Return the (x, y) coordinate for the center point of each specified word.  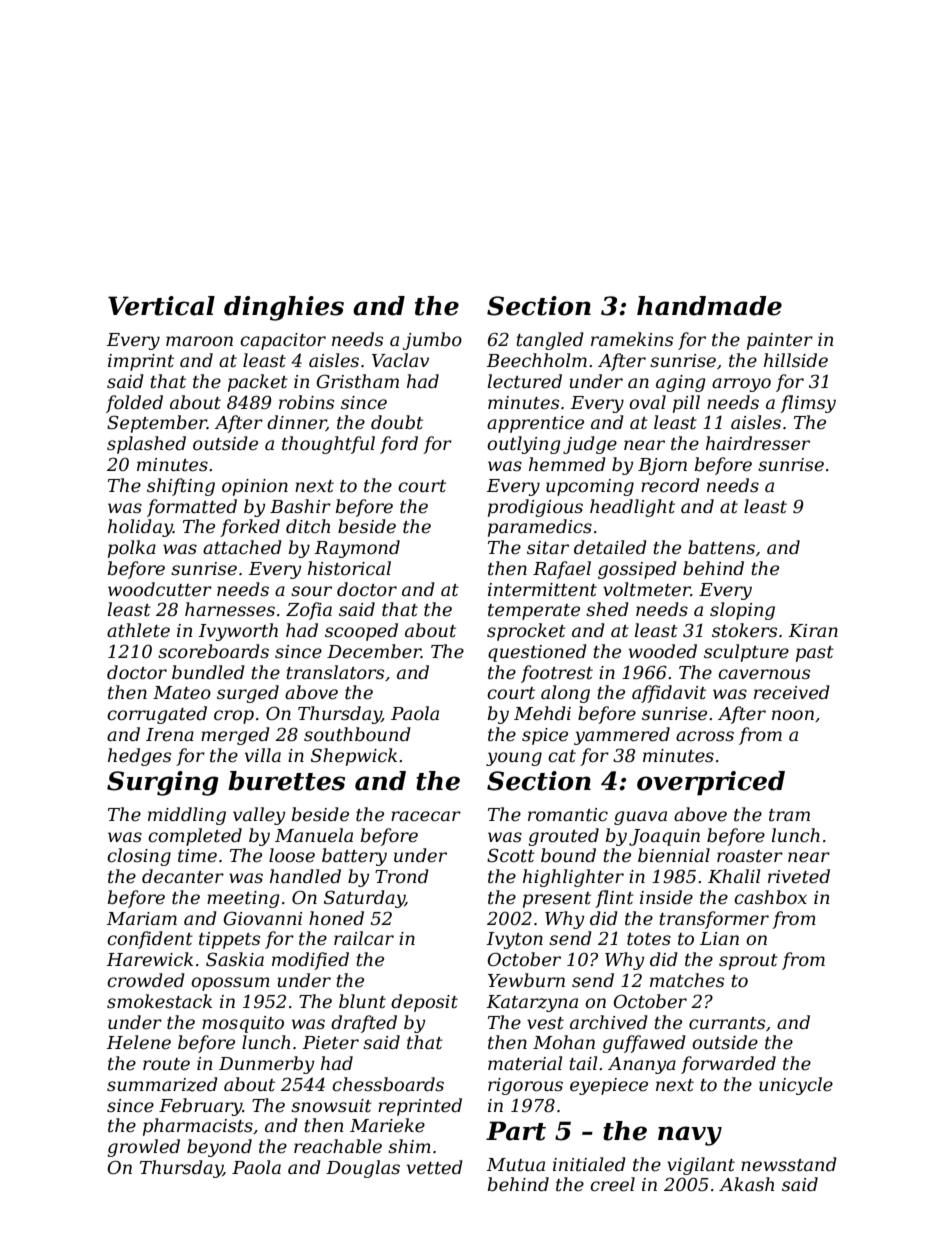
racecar (426, 816)
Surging (163, 783)
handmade (709, 306)
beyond (219, 1148)
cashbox (770, 897)
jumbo (432, 341)
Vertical (161, 306)
